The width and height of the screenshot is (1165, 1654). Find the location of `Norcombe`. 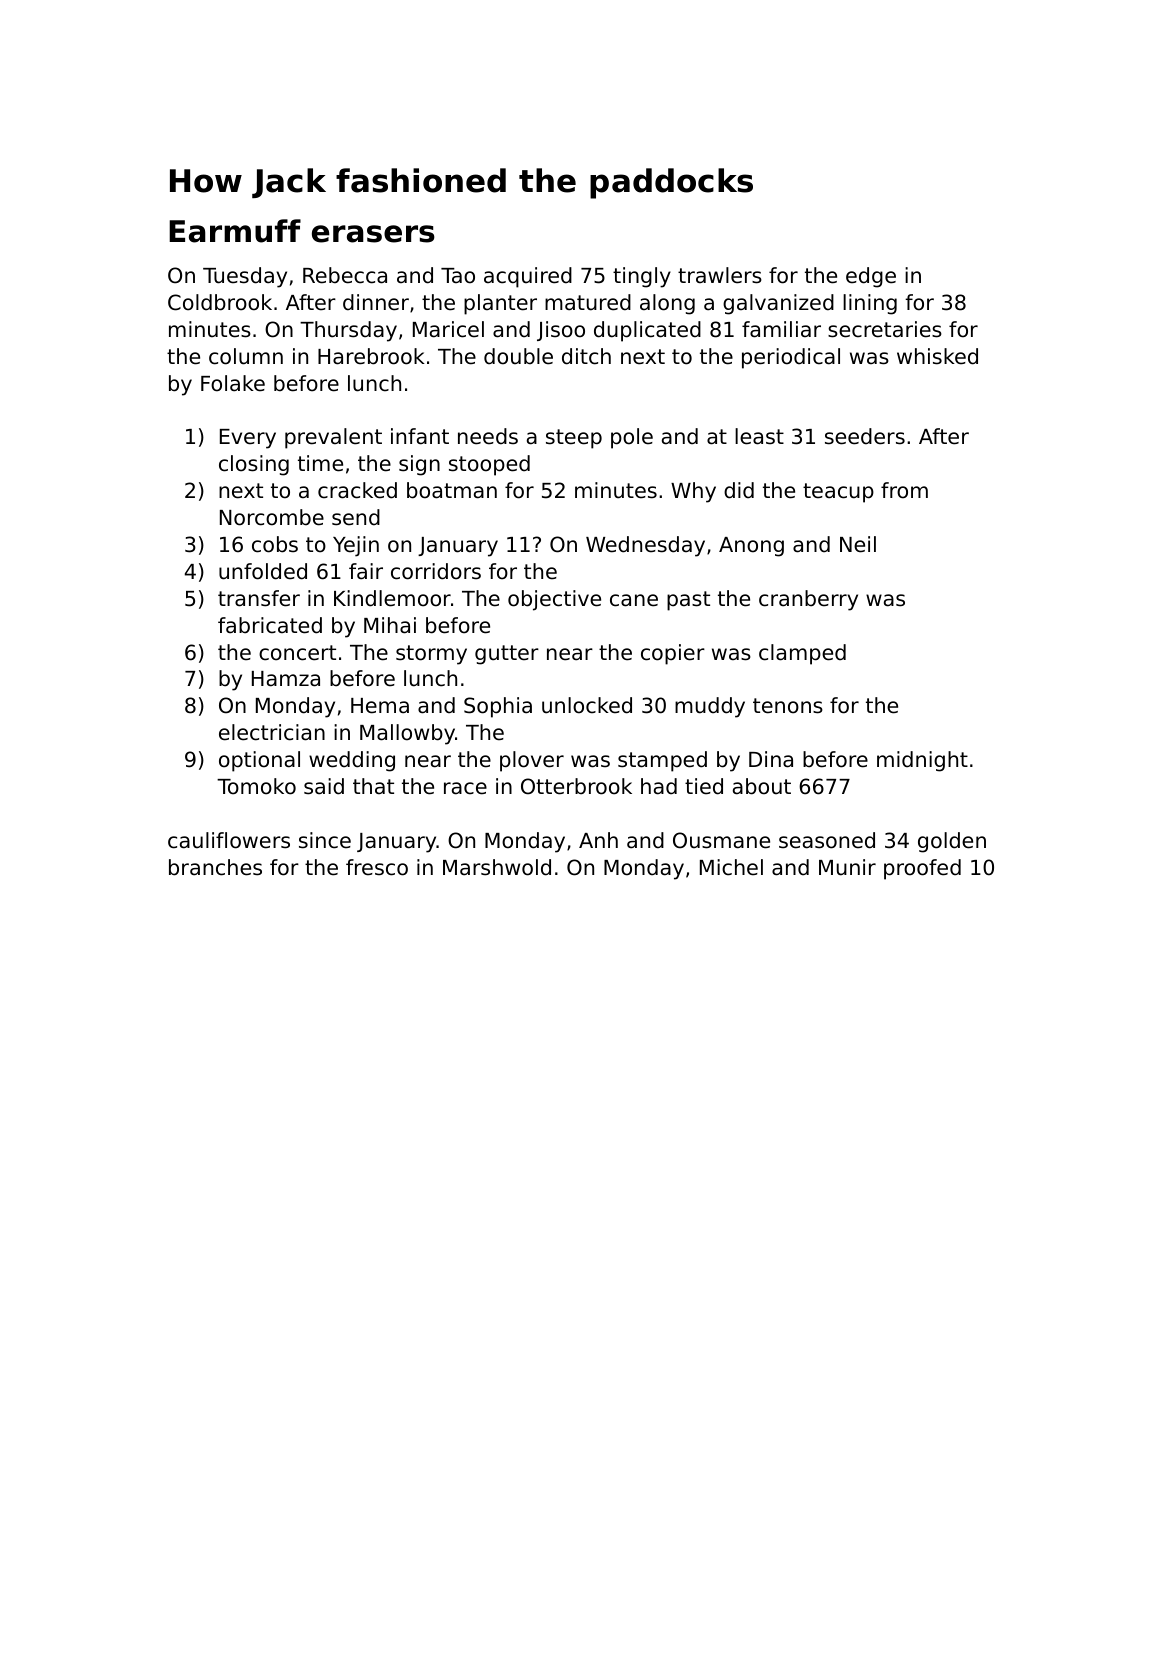

Norcombe is located at coordinates (272, 517).
